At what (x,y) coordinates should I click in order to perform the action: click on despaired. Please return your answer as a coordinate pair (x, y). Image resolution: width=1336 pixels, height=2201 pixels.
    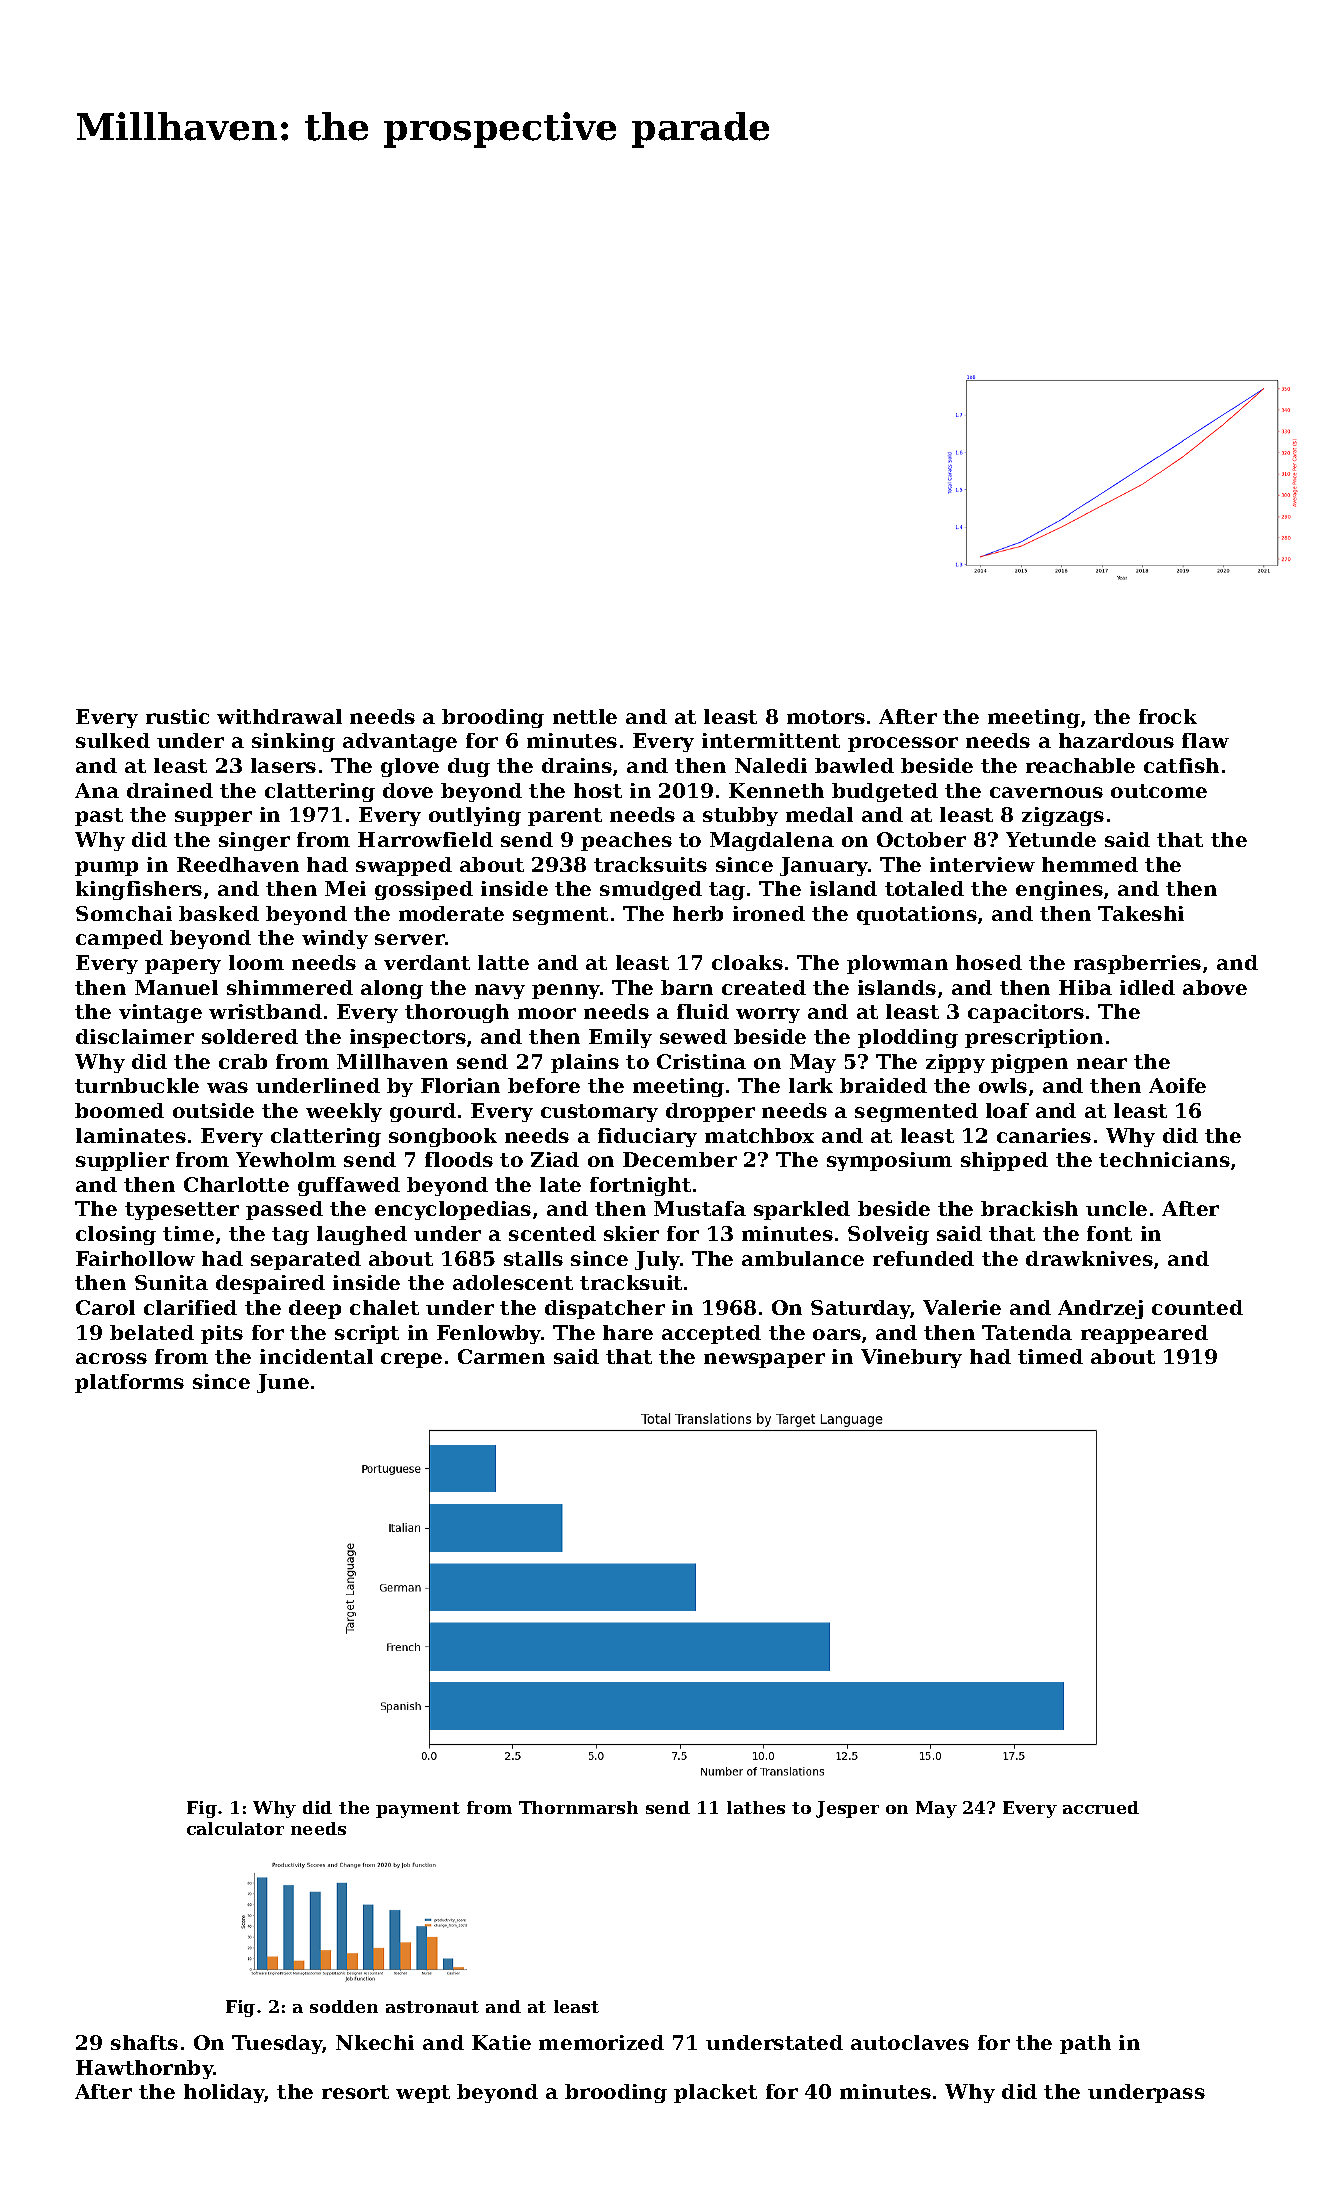
    Looking at the image, I should click on (270, 1284).
